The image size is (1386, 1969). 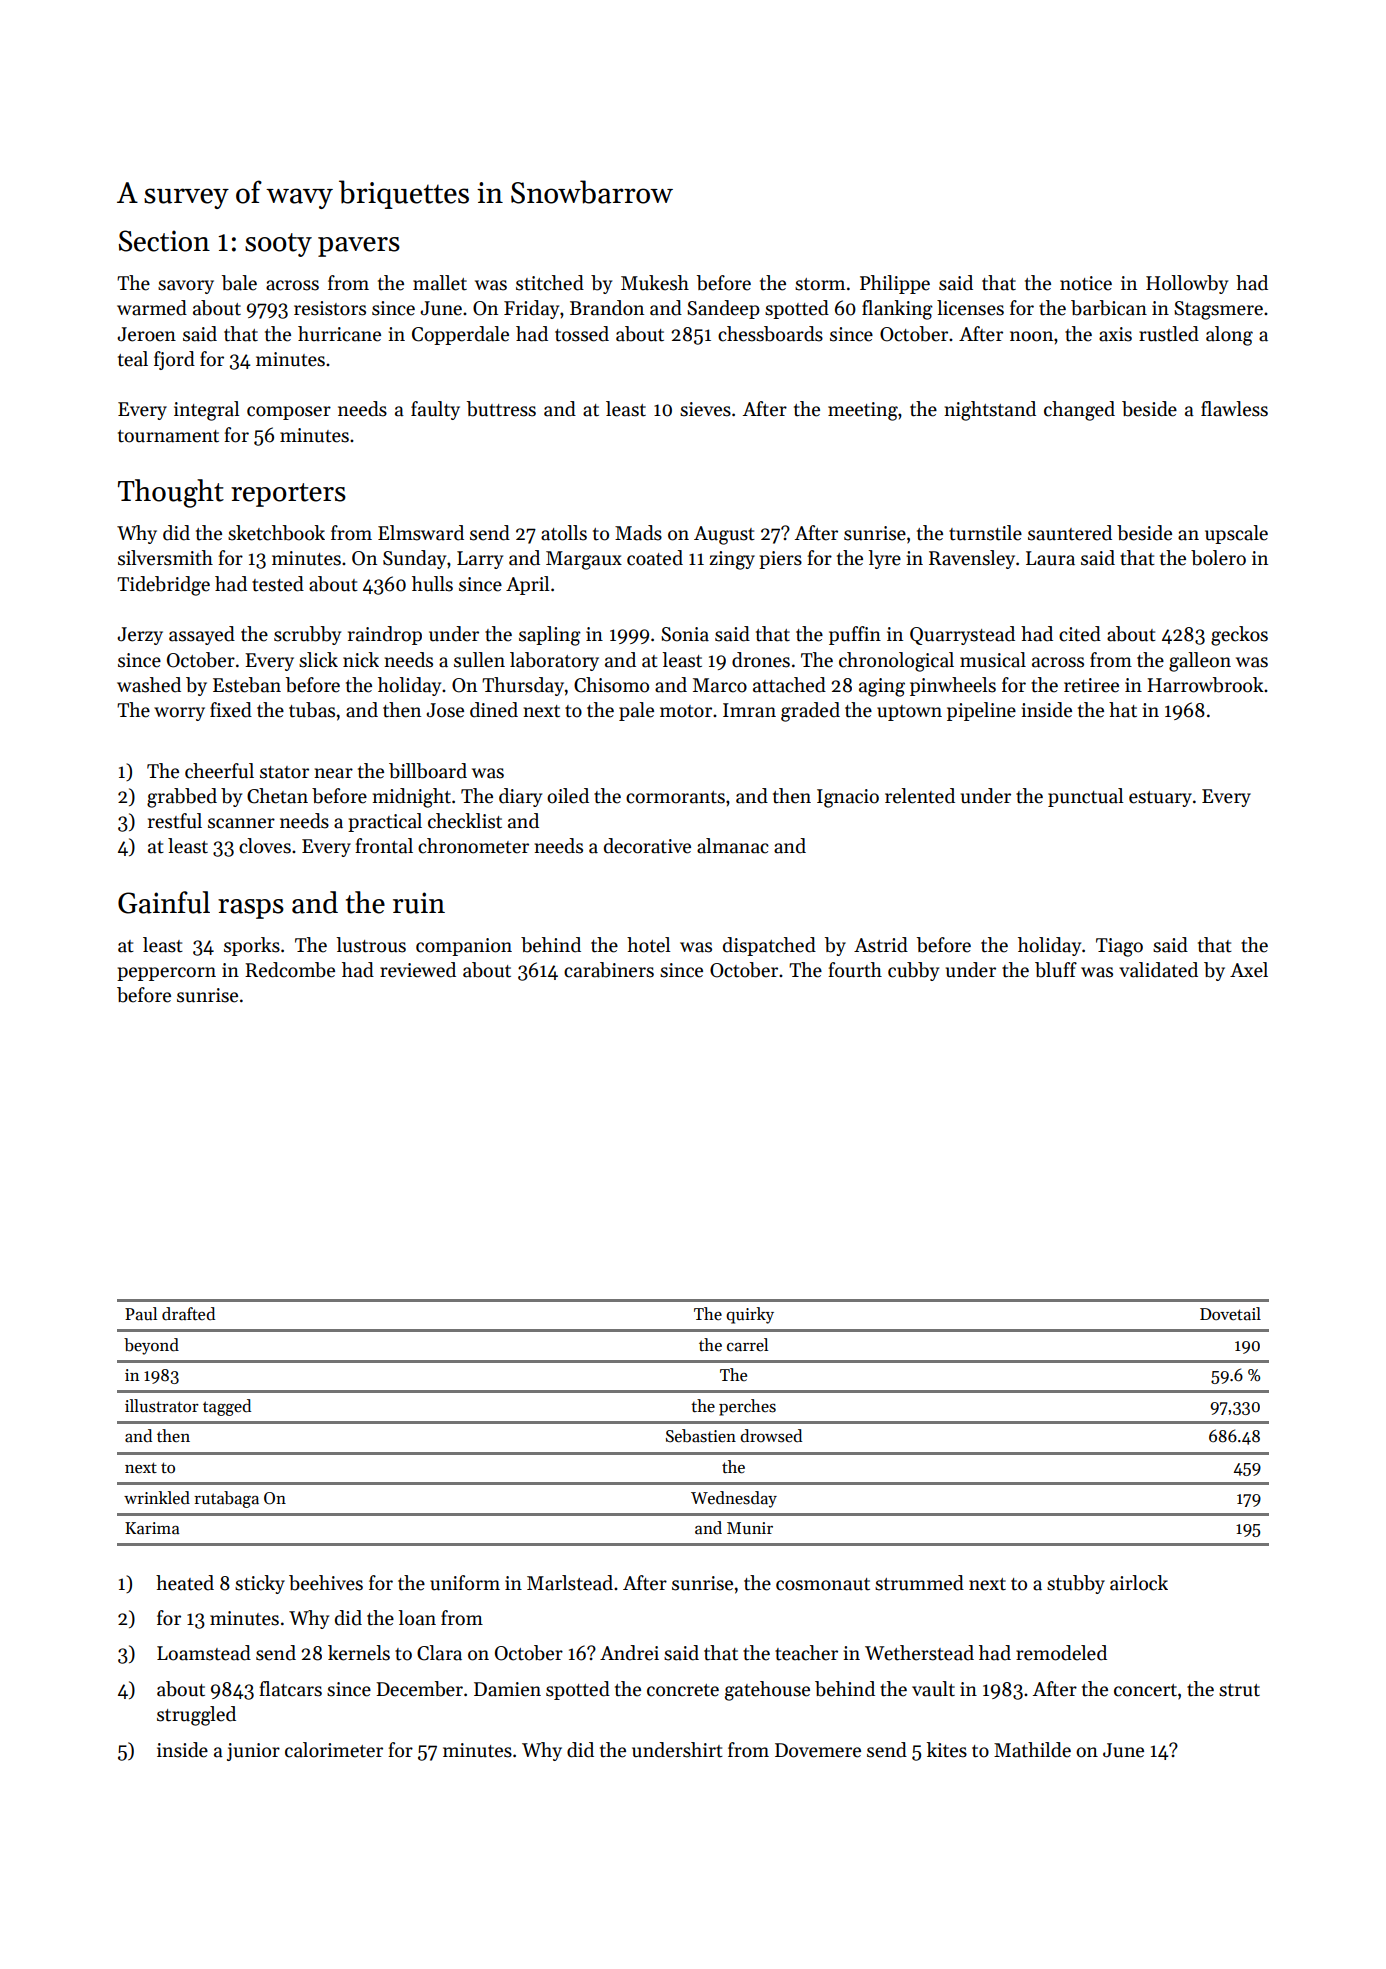 I want to click on silversmith, so click(x=165, y=558).
